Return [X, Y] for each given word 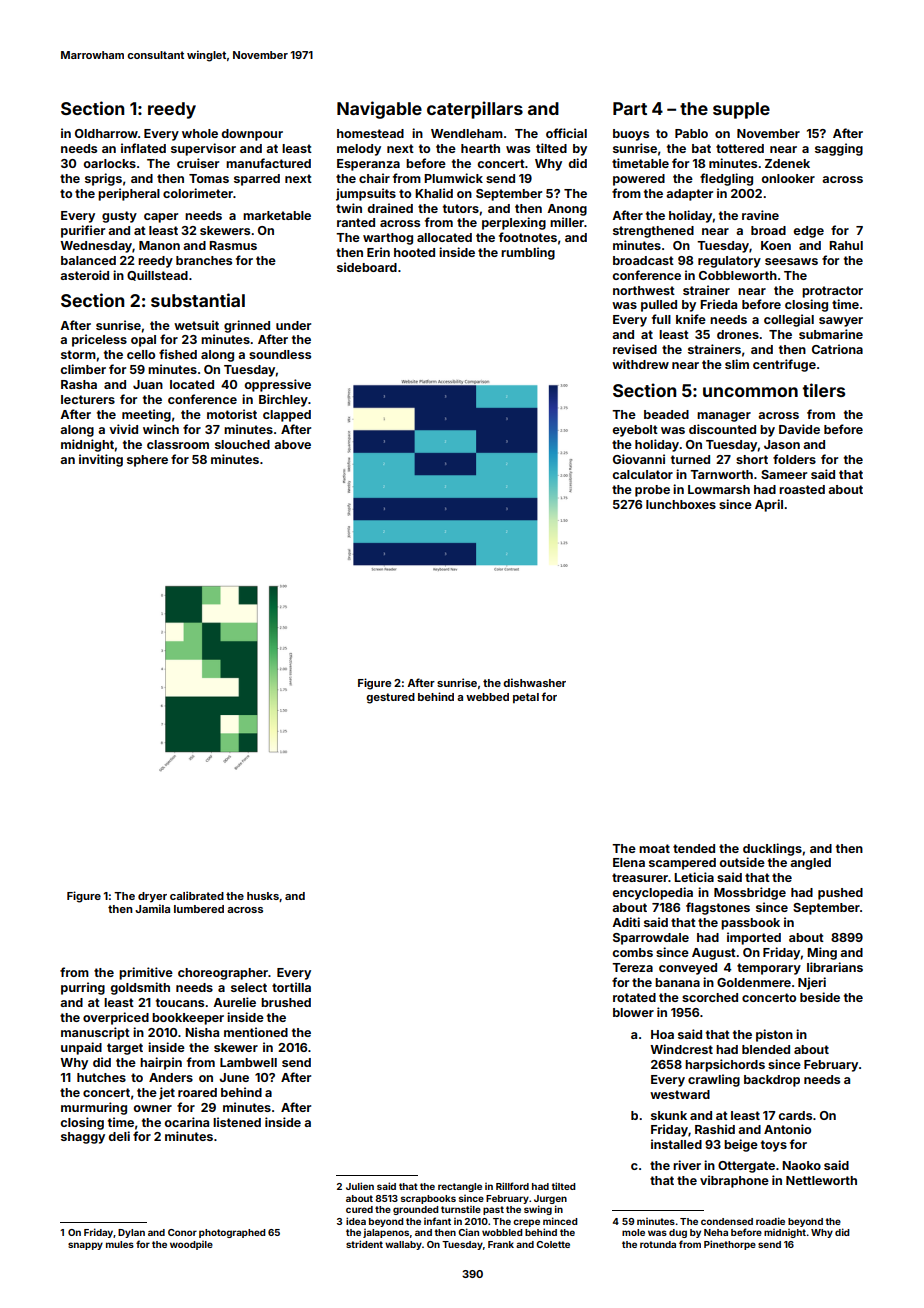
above [292, 444]
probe [652, 491]
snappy [85, 1246]
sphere [147, 461]
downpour [252, 135]
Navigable [379, 110]
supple [741, 110]
